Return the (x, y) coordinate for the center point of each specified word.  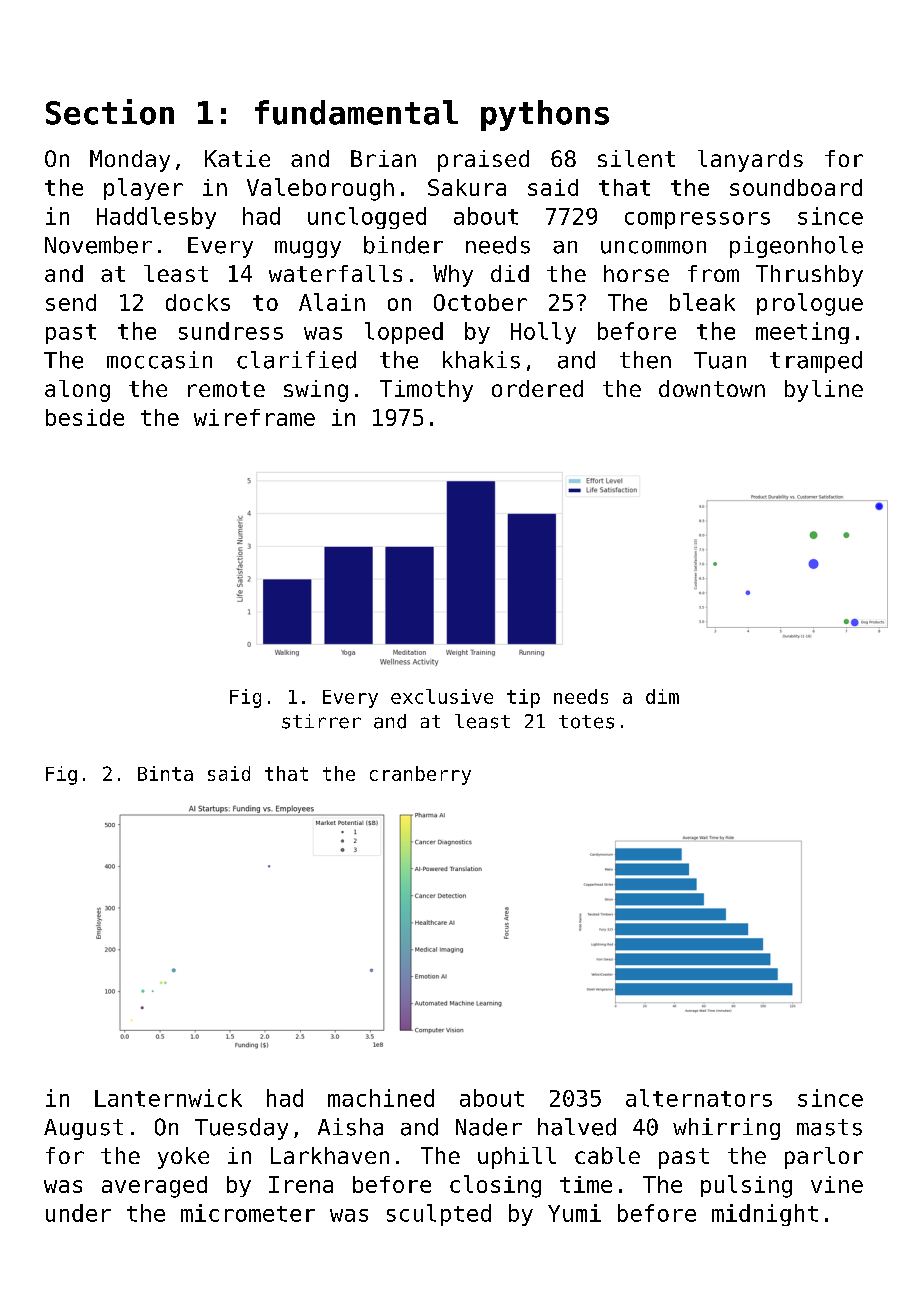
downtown (712, 388)
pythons (545, 115)
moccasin (159, 360)
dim (662, 696)
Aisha (350, 1127)
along (77, 391)
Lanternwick (168, 1098)
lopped (404, 333)
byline (824, 391)
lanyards (750, 161)
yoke (183, 1158)
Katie (237, 158)
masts (829, 1127)
